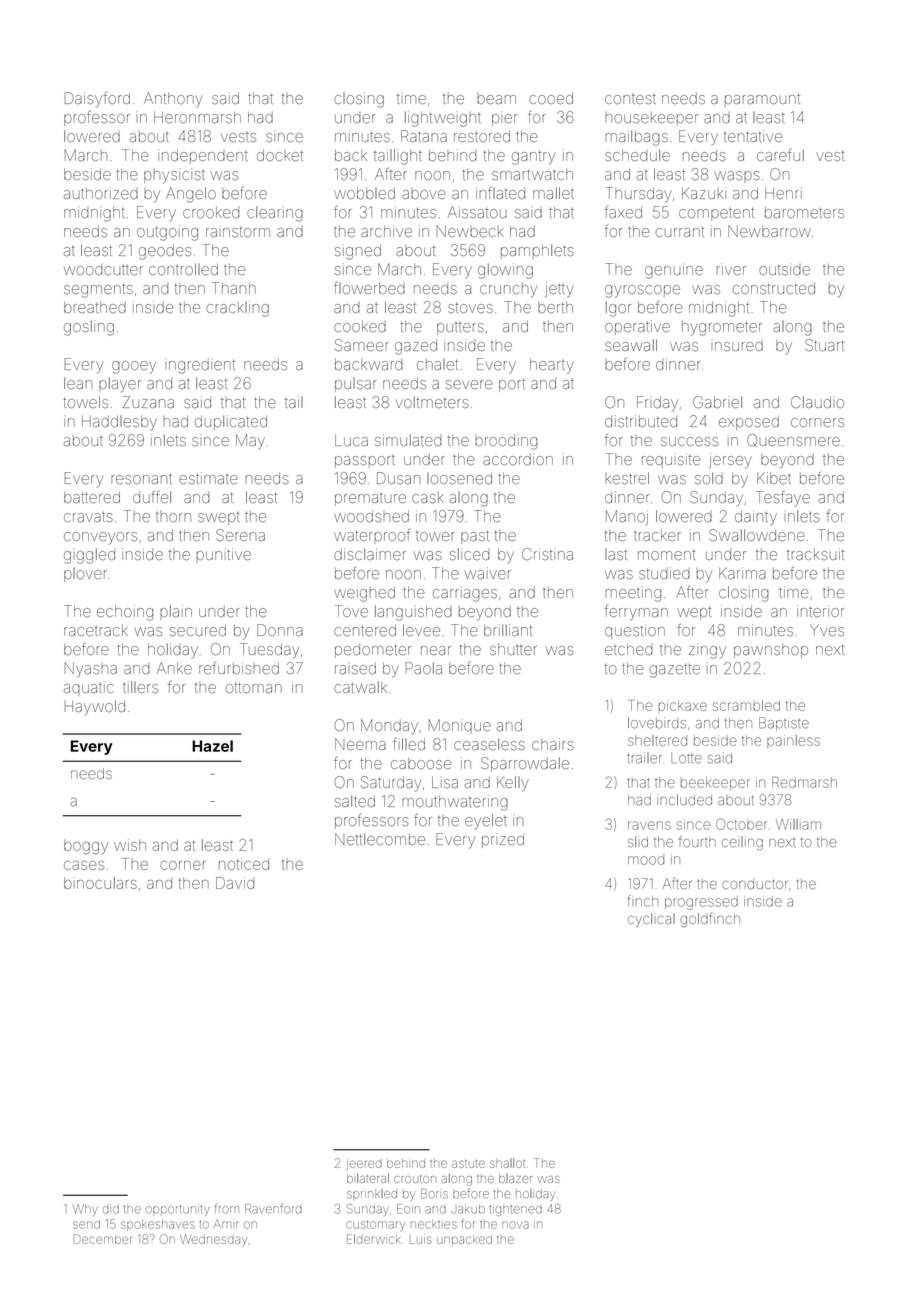 This screenshot has height=1316, width=908. What do you see at coordinates (92, 497) in the screenshot?
I see `battered` at bounding box center [92, 497].
